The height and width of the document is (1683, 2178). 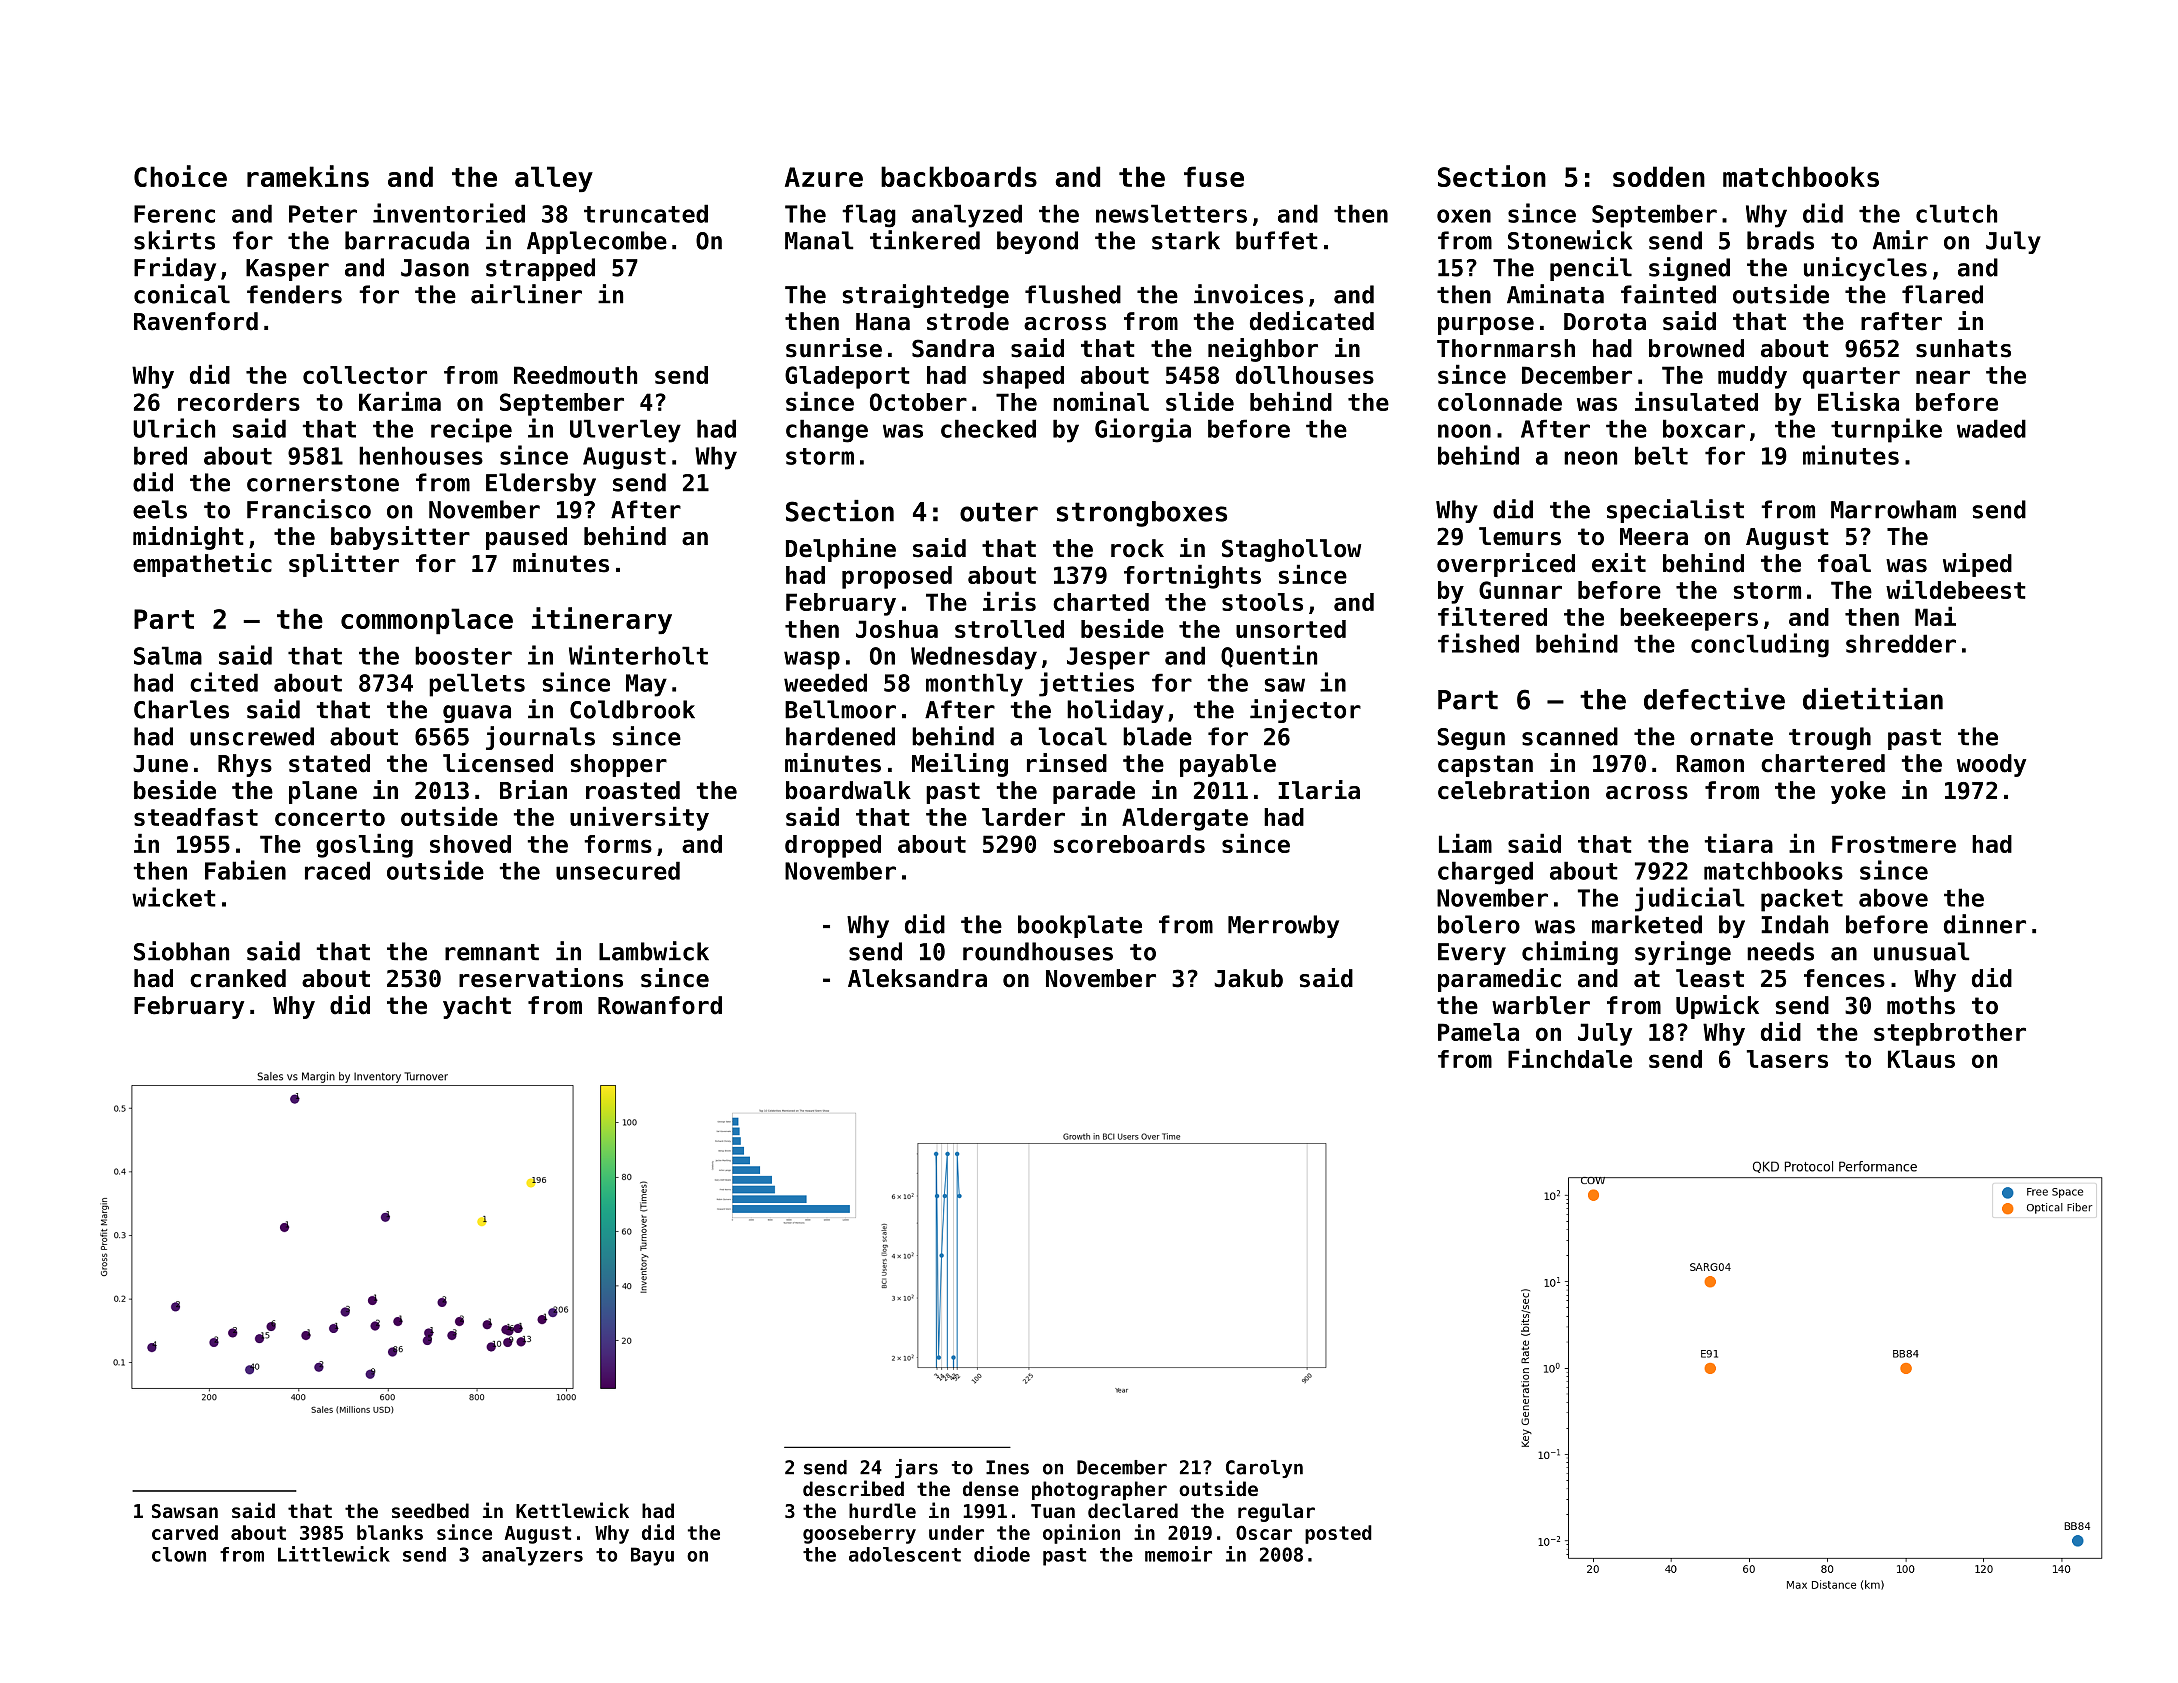 What do you see at coordinates (196, 817) in the document?
I see `steadfast` at bounding box center [196, 817].
